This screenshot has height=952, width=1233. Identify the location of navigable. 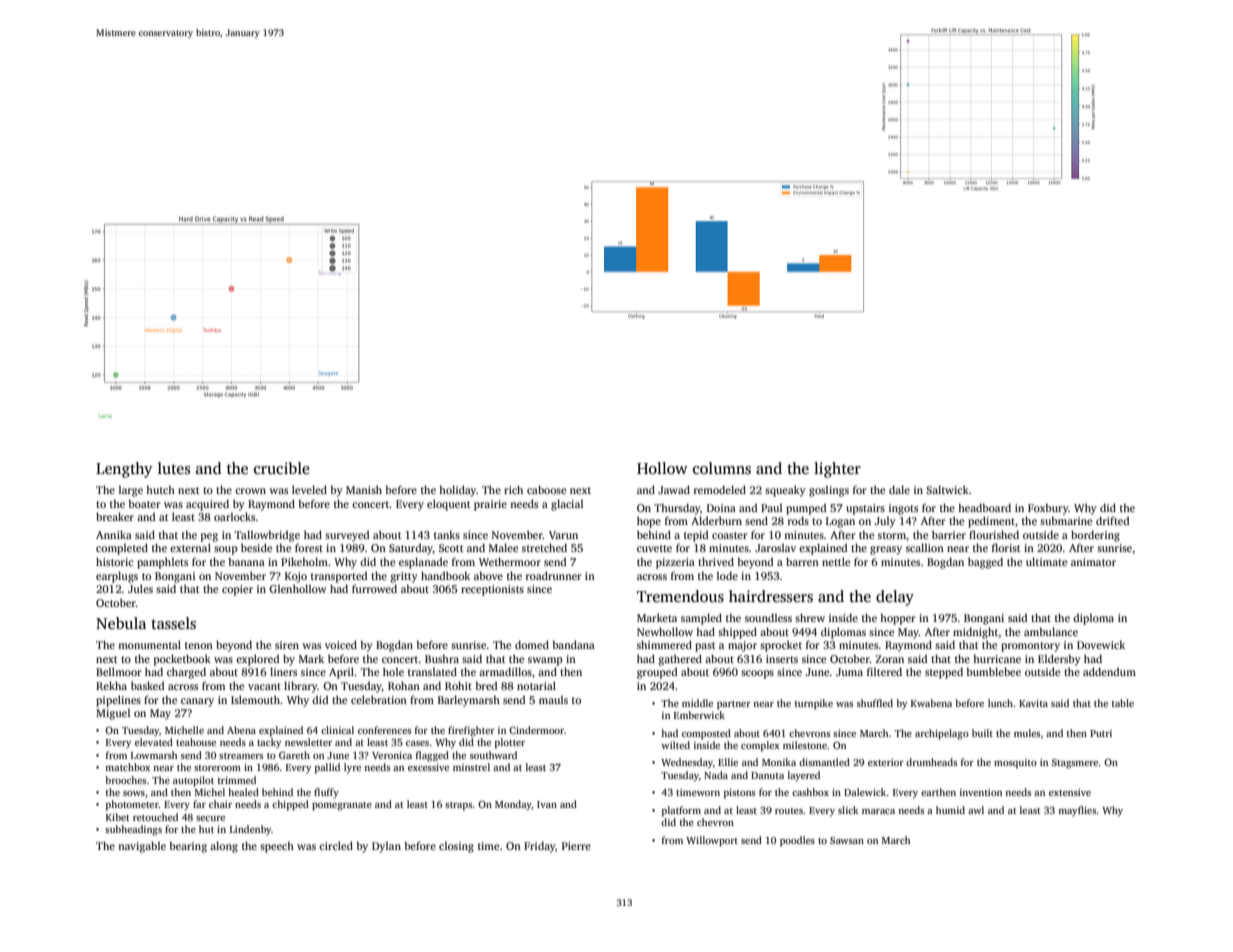
(142, 847).
